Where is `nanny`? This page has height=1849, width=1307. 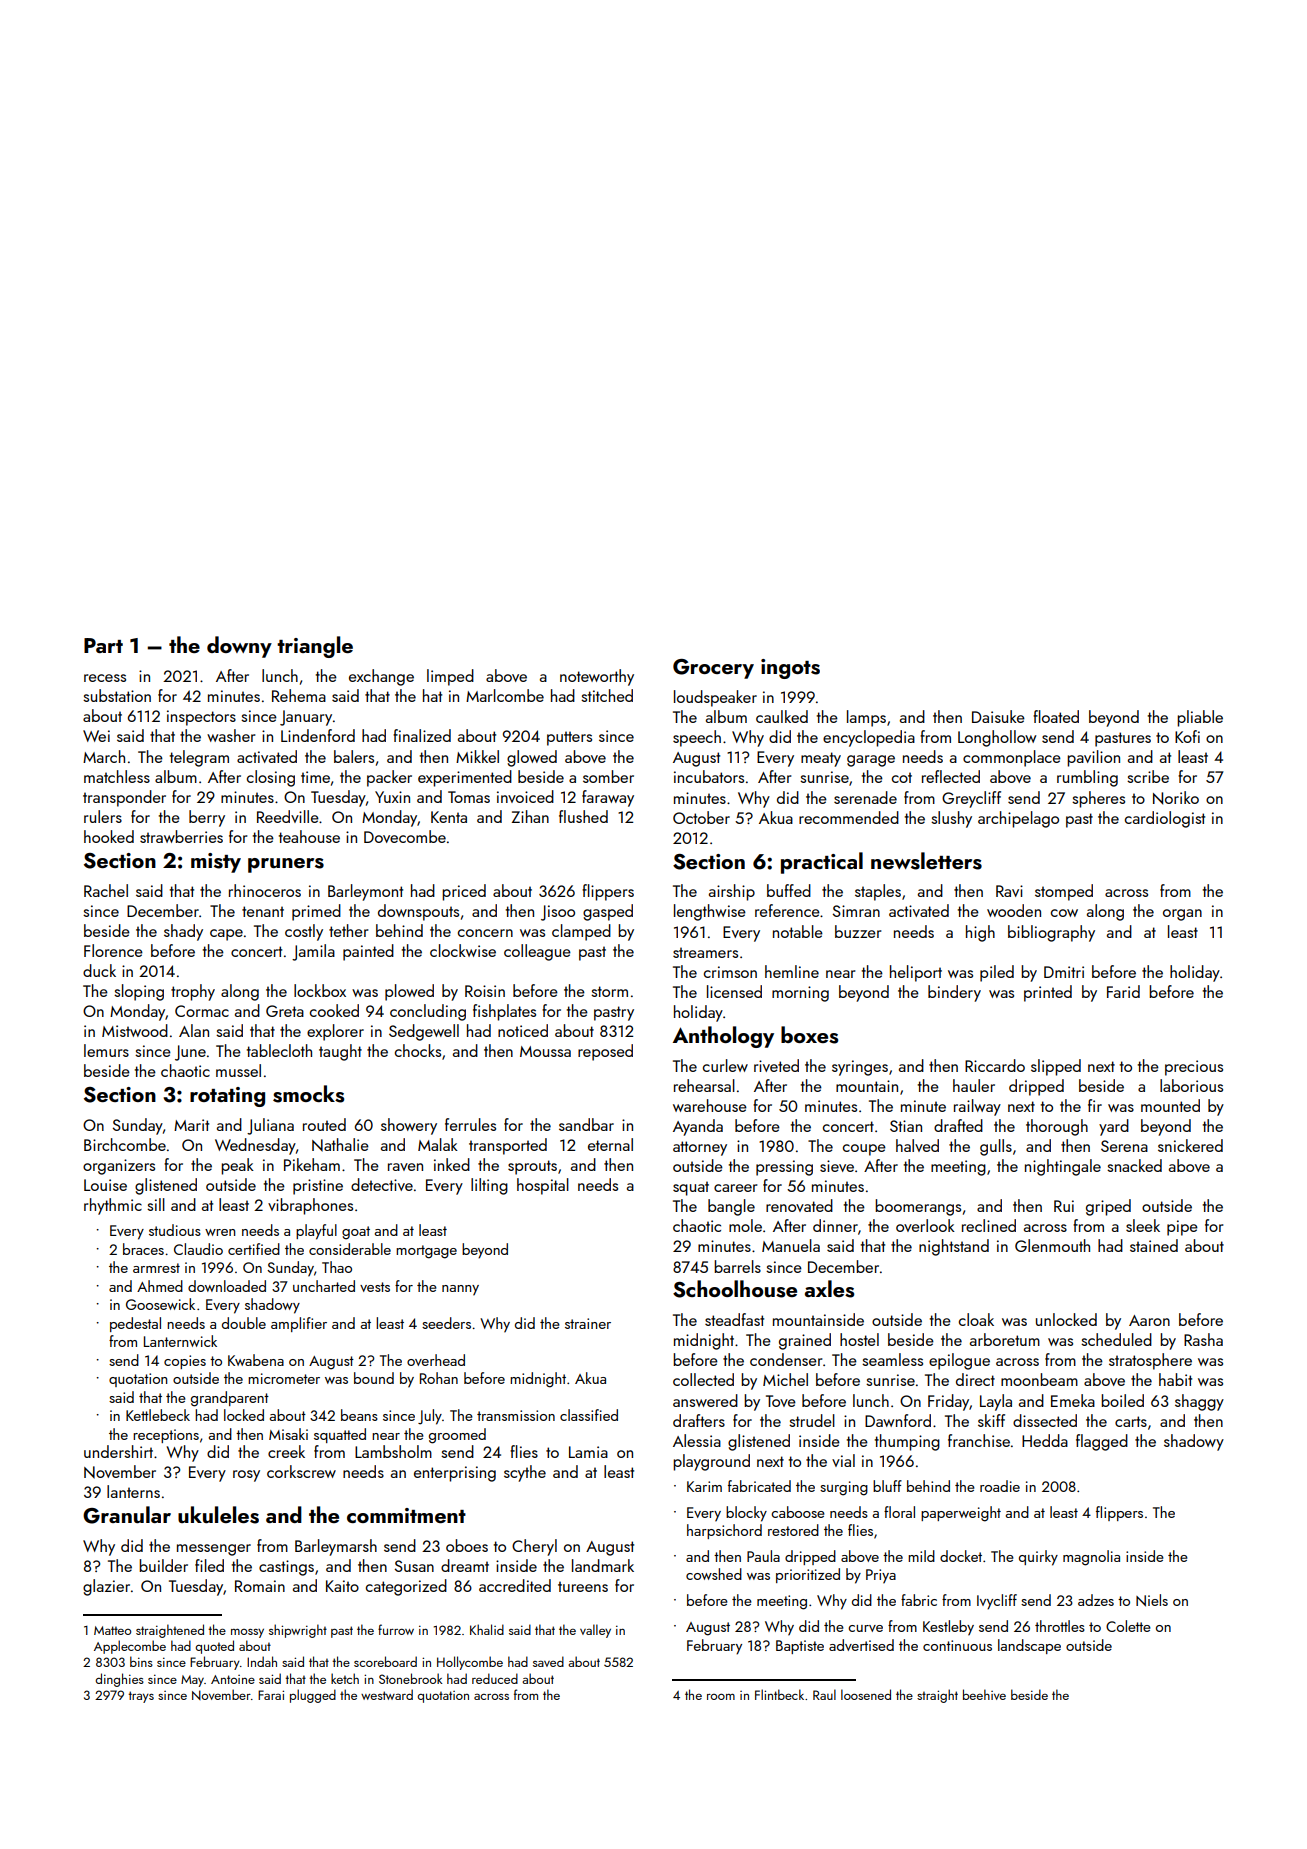
nanny is located at coordinates (460, 1290).
